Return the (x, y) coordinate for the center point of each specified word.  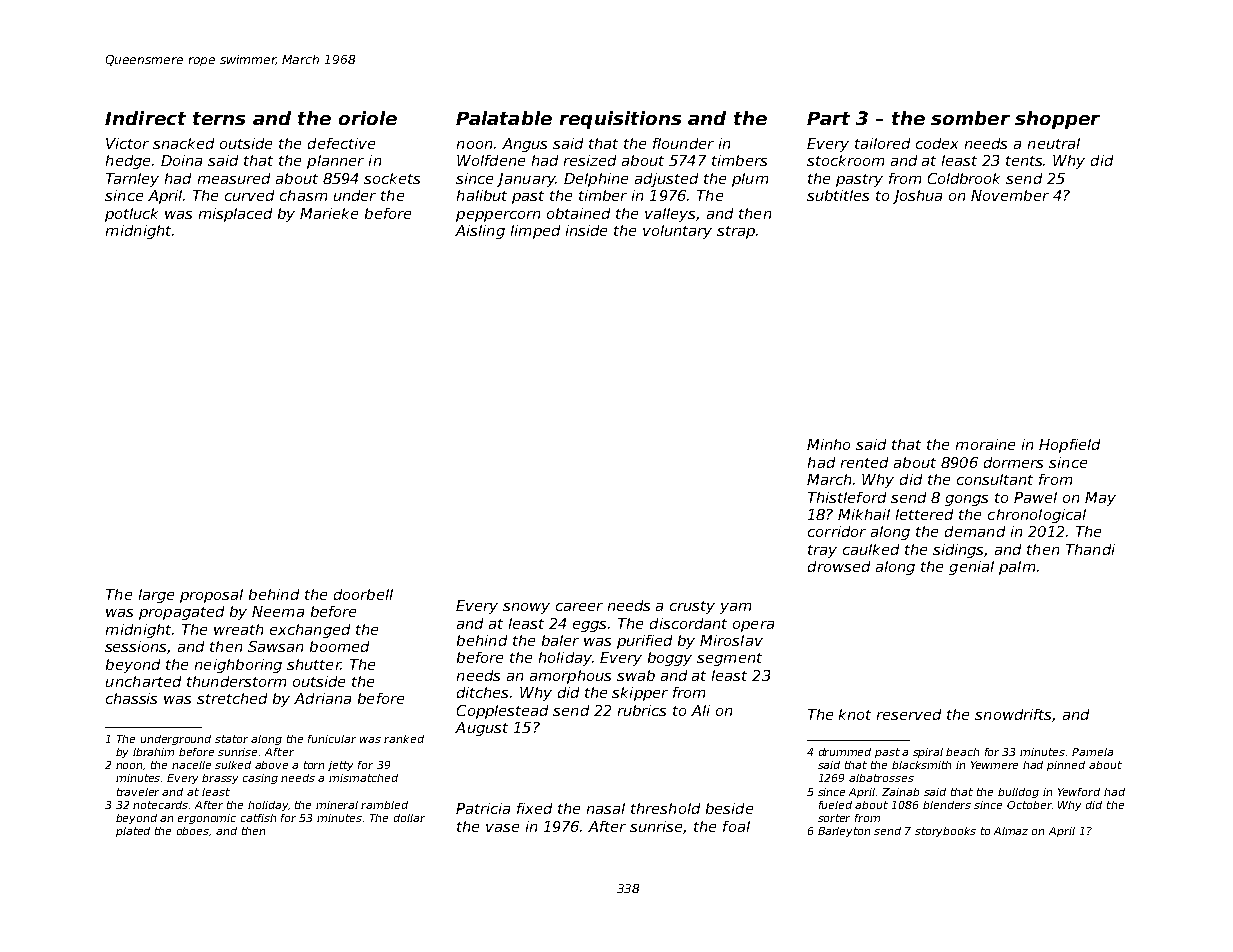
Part (828, 118)
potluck (131, 215)
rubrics (642, 710)
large (156, 596)
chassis (131, 698)
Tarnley (132, 180)
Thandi (1090, 549)
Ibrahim (153, 752)
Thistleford (847, 497)
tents (1025, 161)
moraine (985, 444)
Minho (828, 444)
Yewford (1079, 792)
